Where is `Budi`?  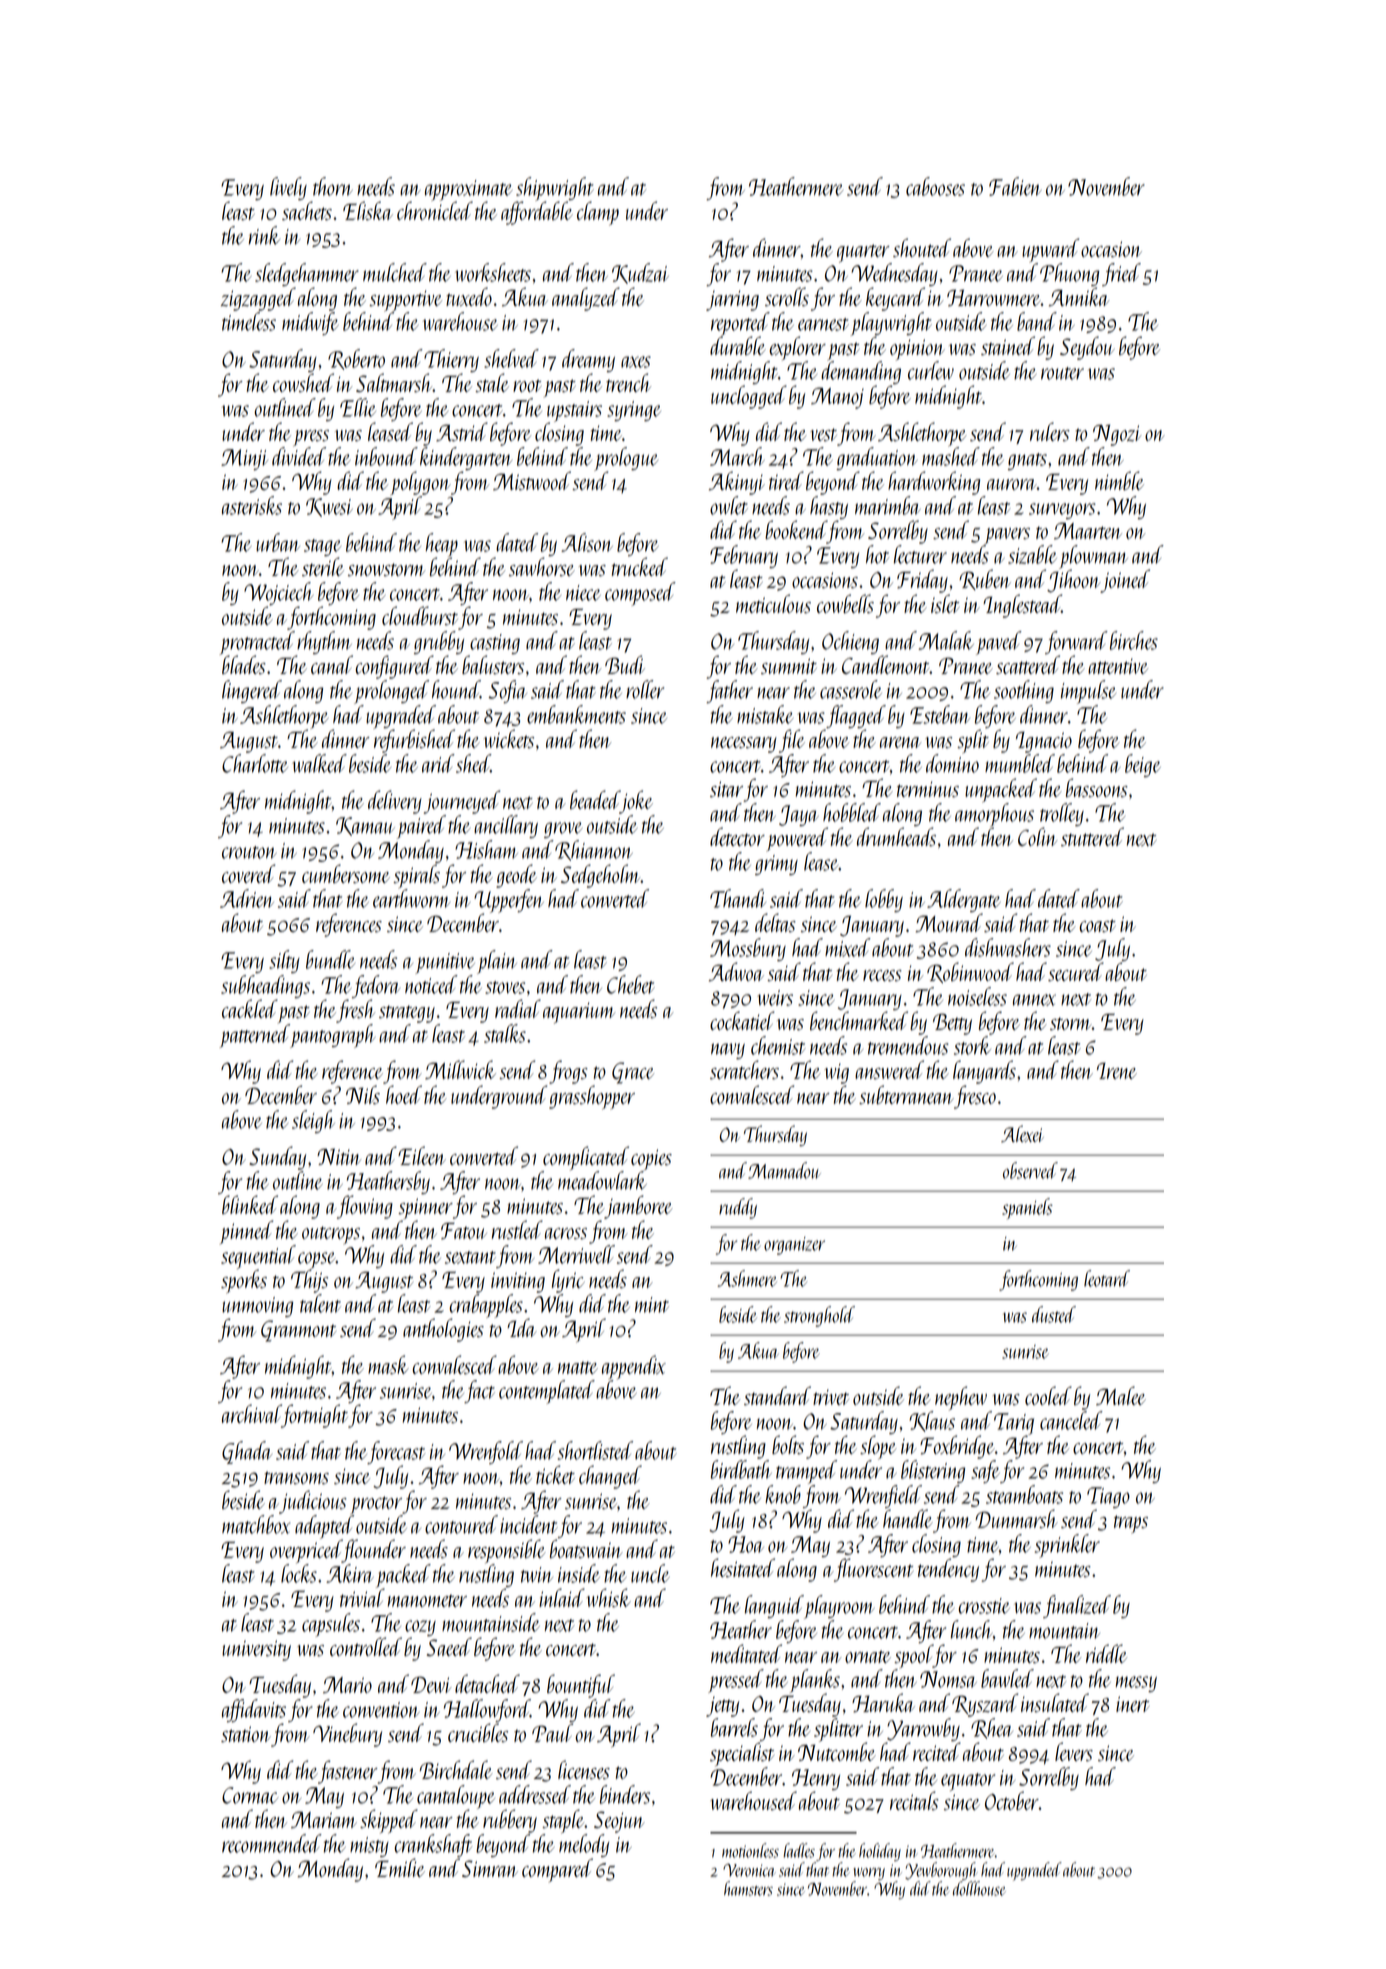 Budi is located at coordinates (625, 664).
